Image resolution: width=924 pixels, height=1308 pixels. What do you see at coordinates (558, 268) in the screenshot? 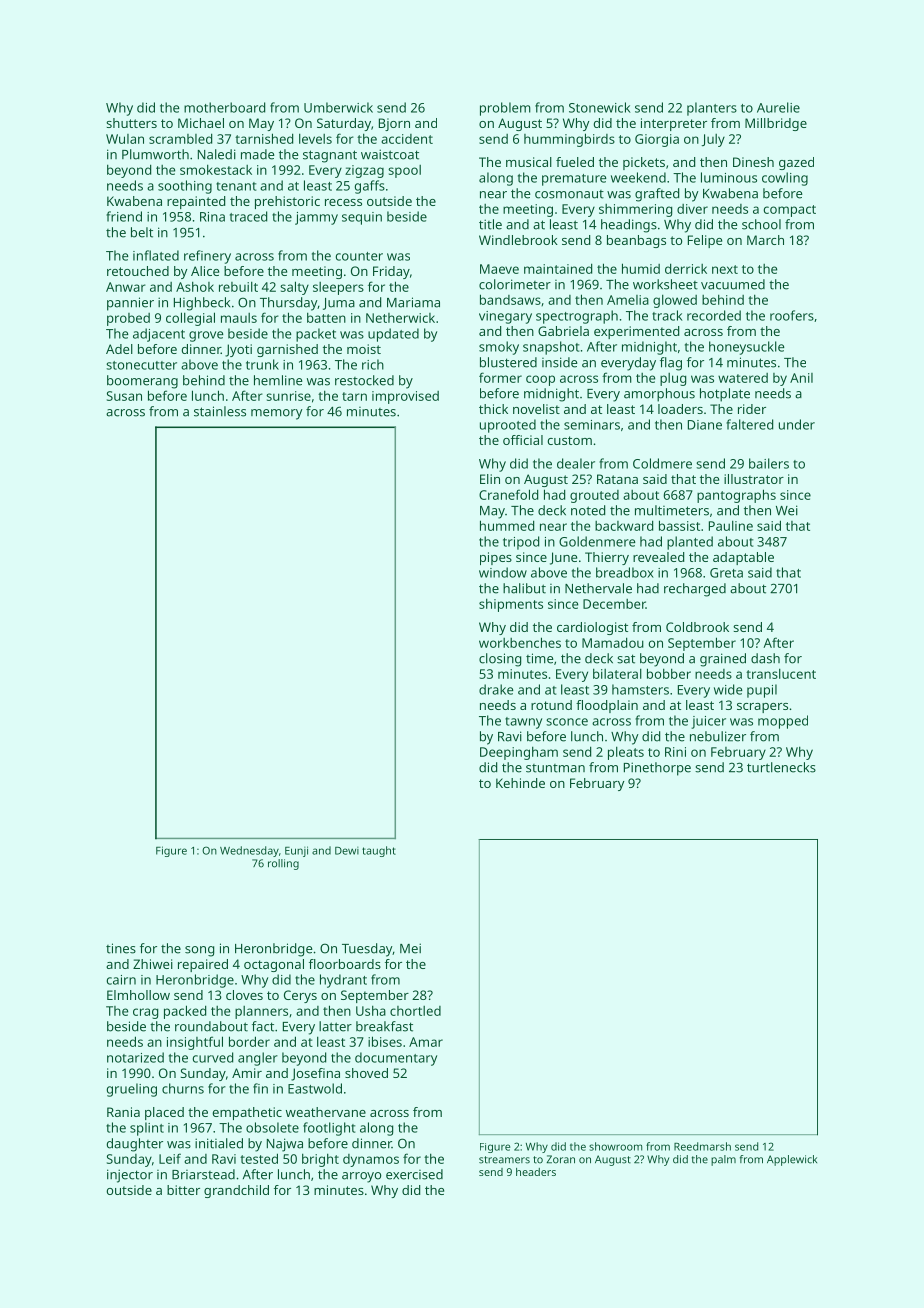
I see `maintained` at bounding box center [558, 268].
